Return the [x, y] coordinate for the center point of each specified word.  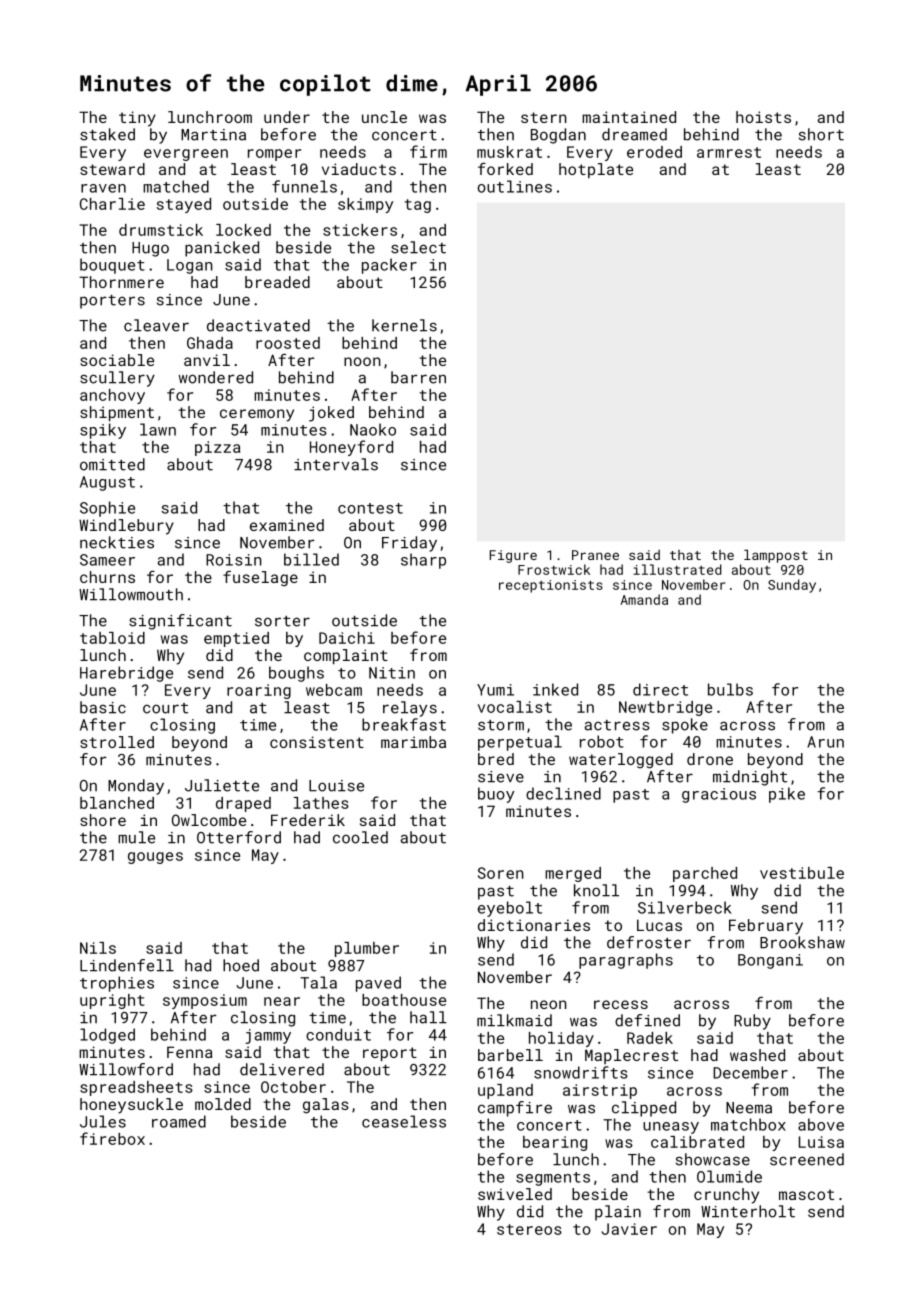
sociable [117, 360]
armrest [729, 152]
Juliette [222, 785]
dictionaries [534, 925]
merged [573, 874]
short [821, 134]
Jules [103, 1121]
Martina [213, 135]
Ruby [752, 1022]
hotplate [596, 170]
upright [112, 1001]
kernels [404, 325]
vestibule [802, 873]
